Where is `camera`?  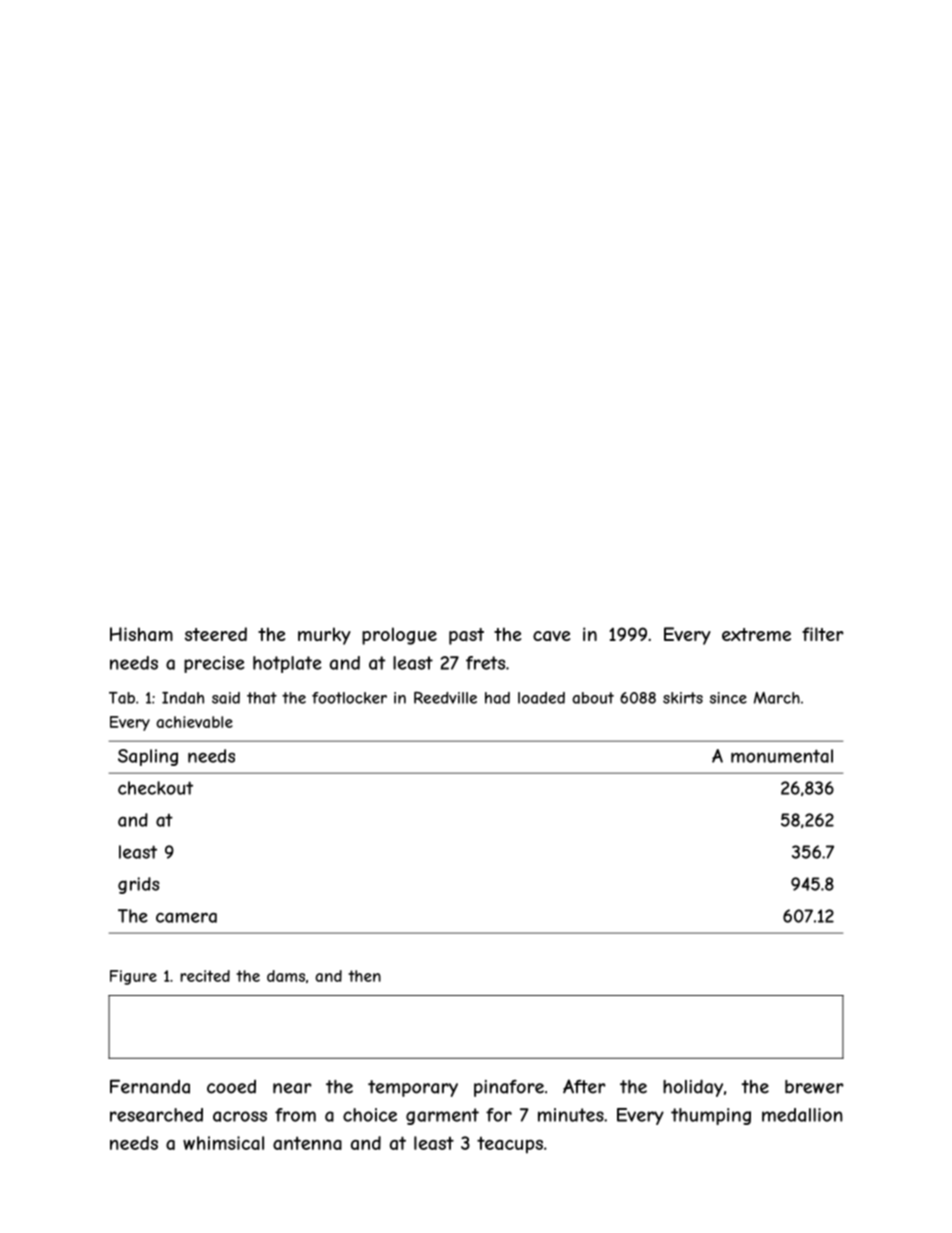
camera is located at coordinates (186, 917).
